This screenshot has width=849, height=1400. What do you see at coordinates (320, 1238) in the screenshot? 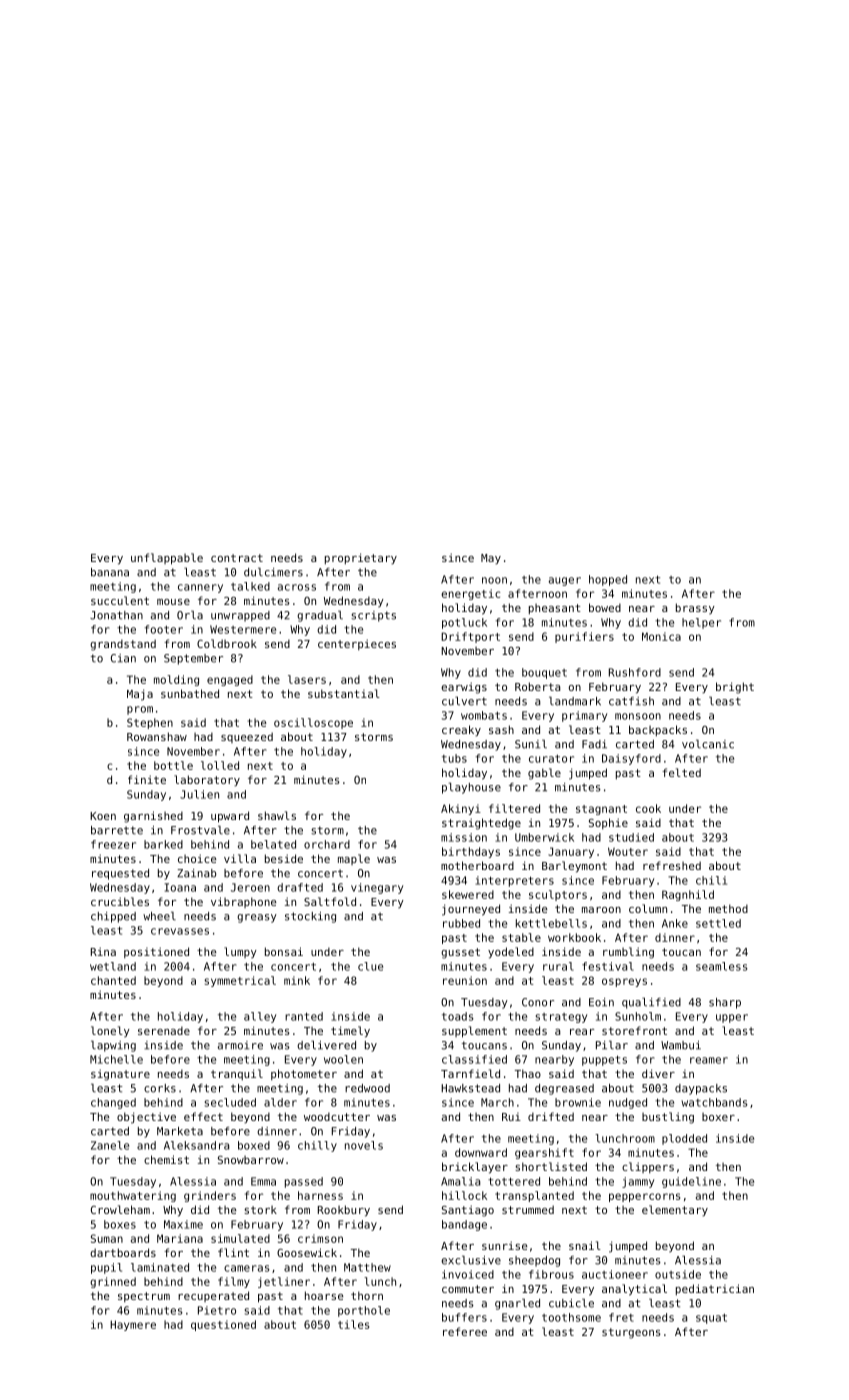
I see `crimson` at bounding box center [320, 1238].
